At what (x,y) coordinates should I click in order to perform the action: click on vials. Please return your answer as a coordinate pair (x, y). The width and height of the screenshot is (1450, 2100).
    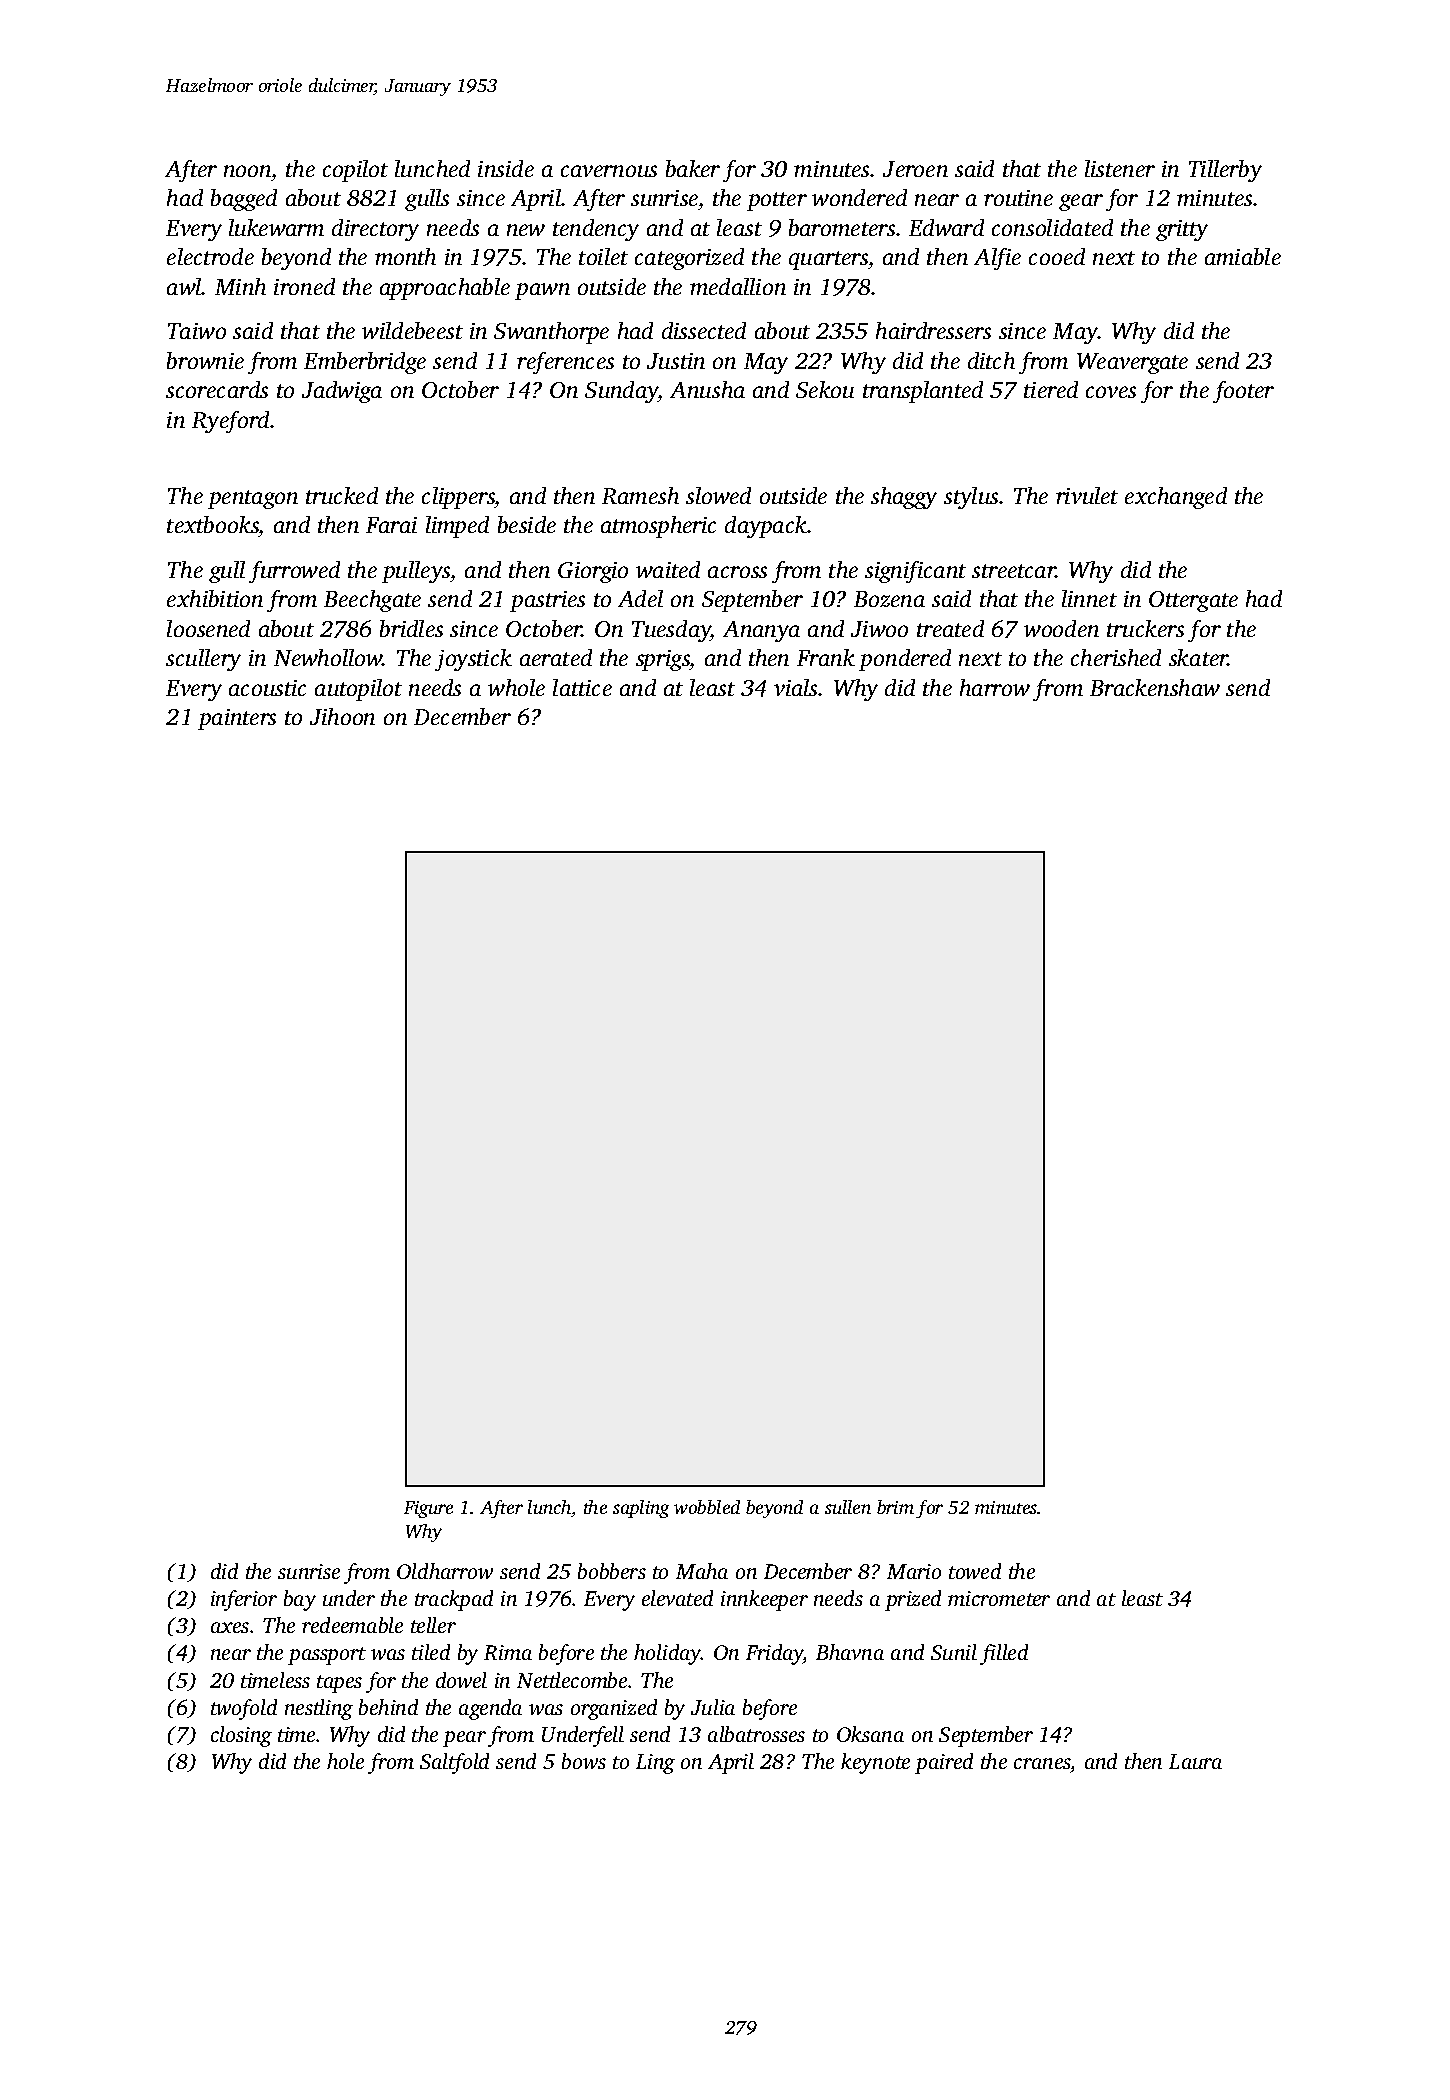
    Looking at the image, I should click on (796, 687).
